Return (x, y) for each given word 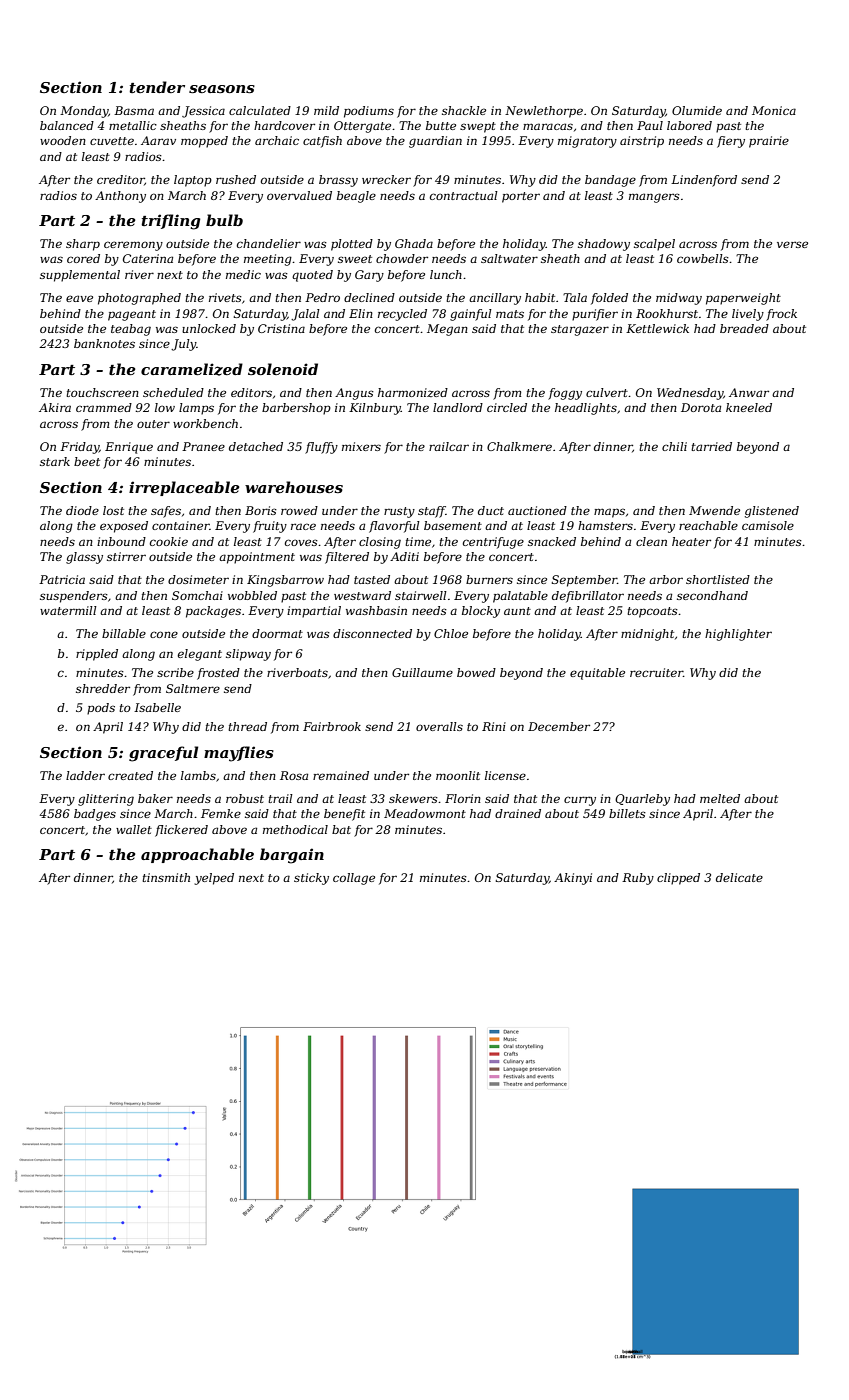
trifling (171, 222)
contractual (464, 195)
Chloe (451, 633)
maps (609, 513)
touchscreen (102, 392)
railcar (449, 446)
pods (101, 709)
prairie (769, 142)
